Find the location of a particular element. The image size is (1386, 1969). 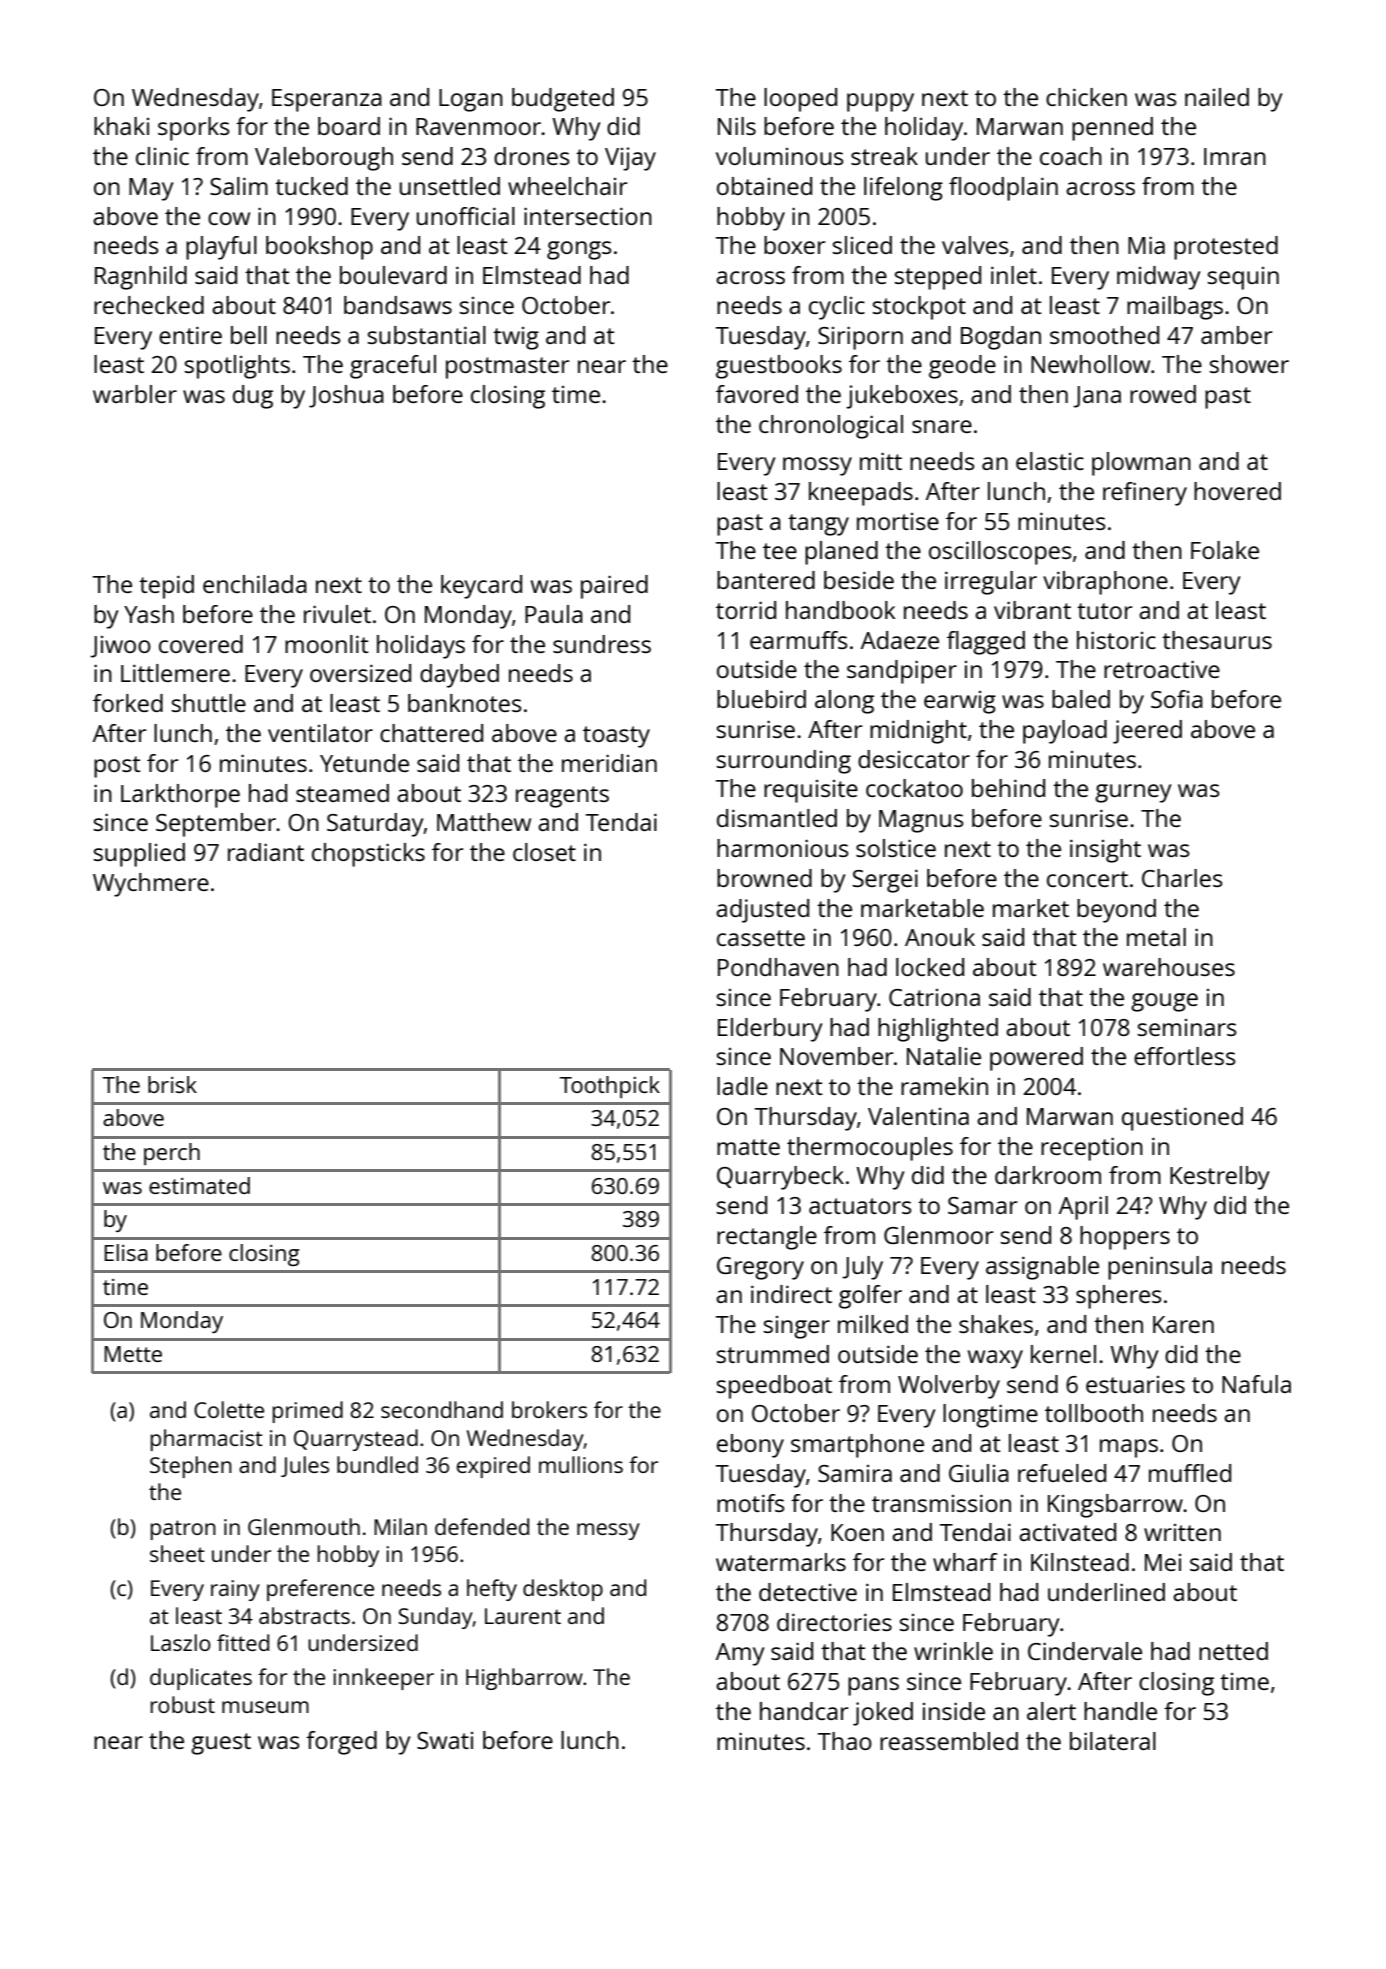

jeered is located at coordinates (1147, 732).
